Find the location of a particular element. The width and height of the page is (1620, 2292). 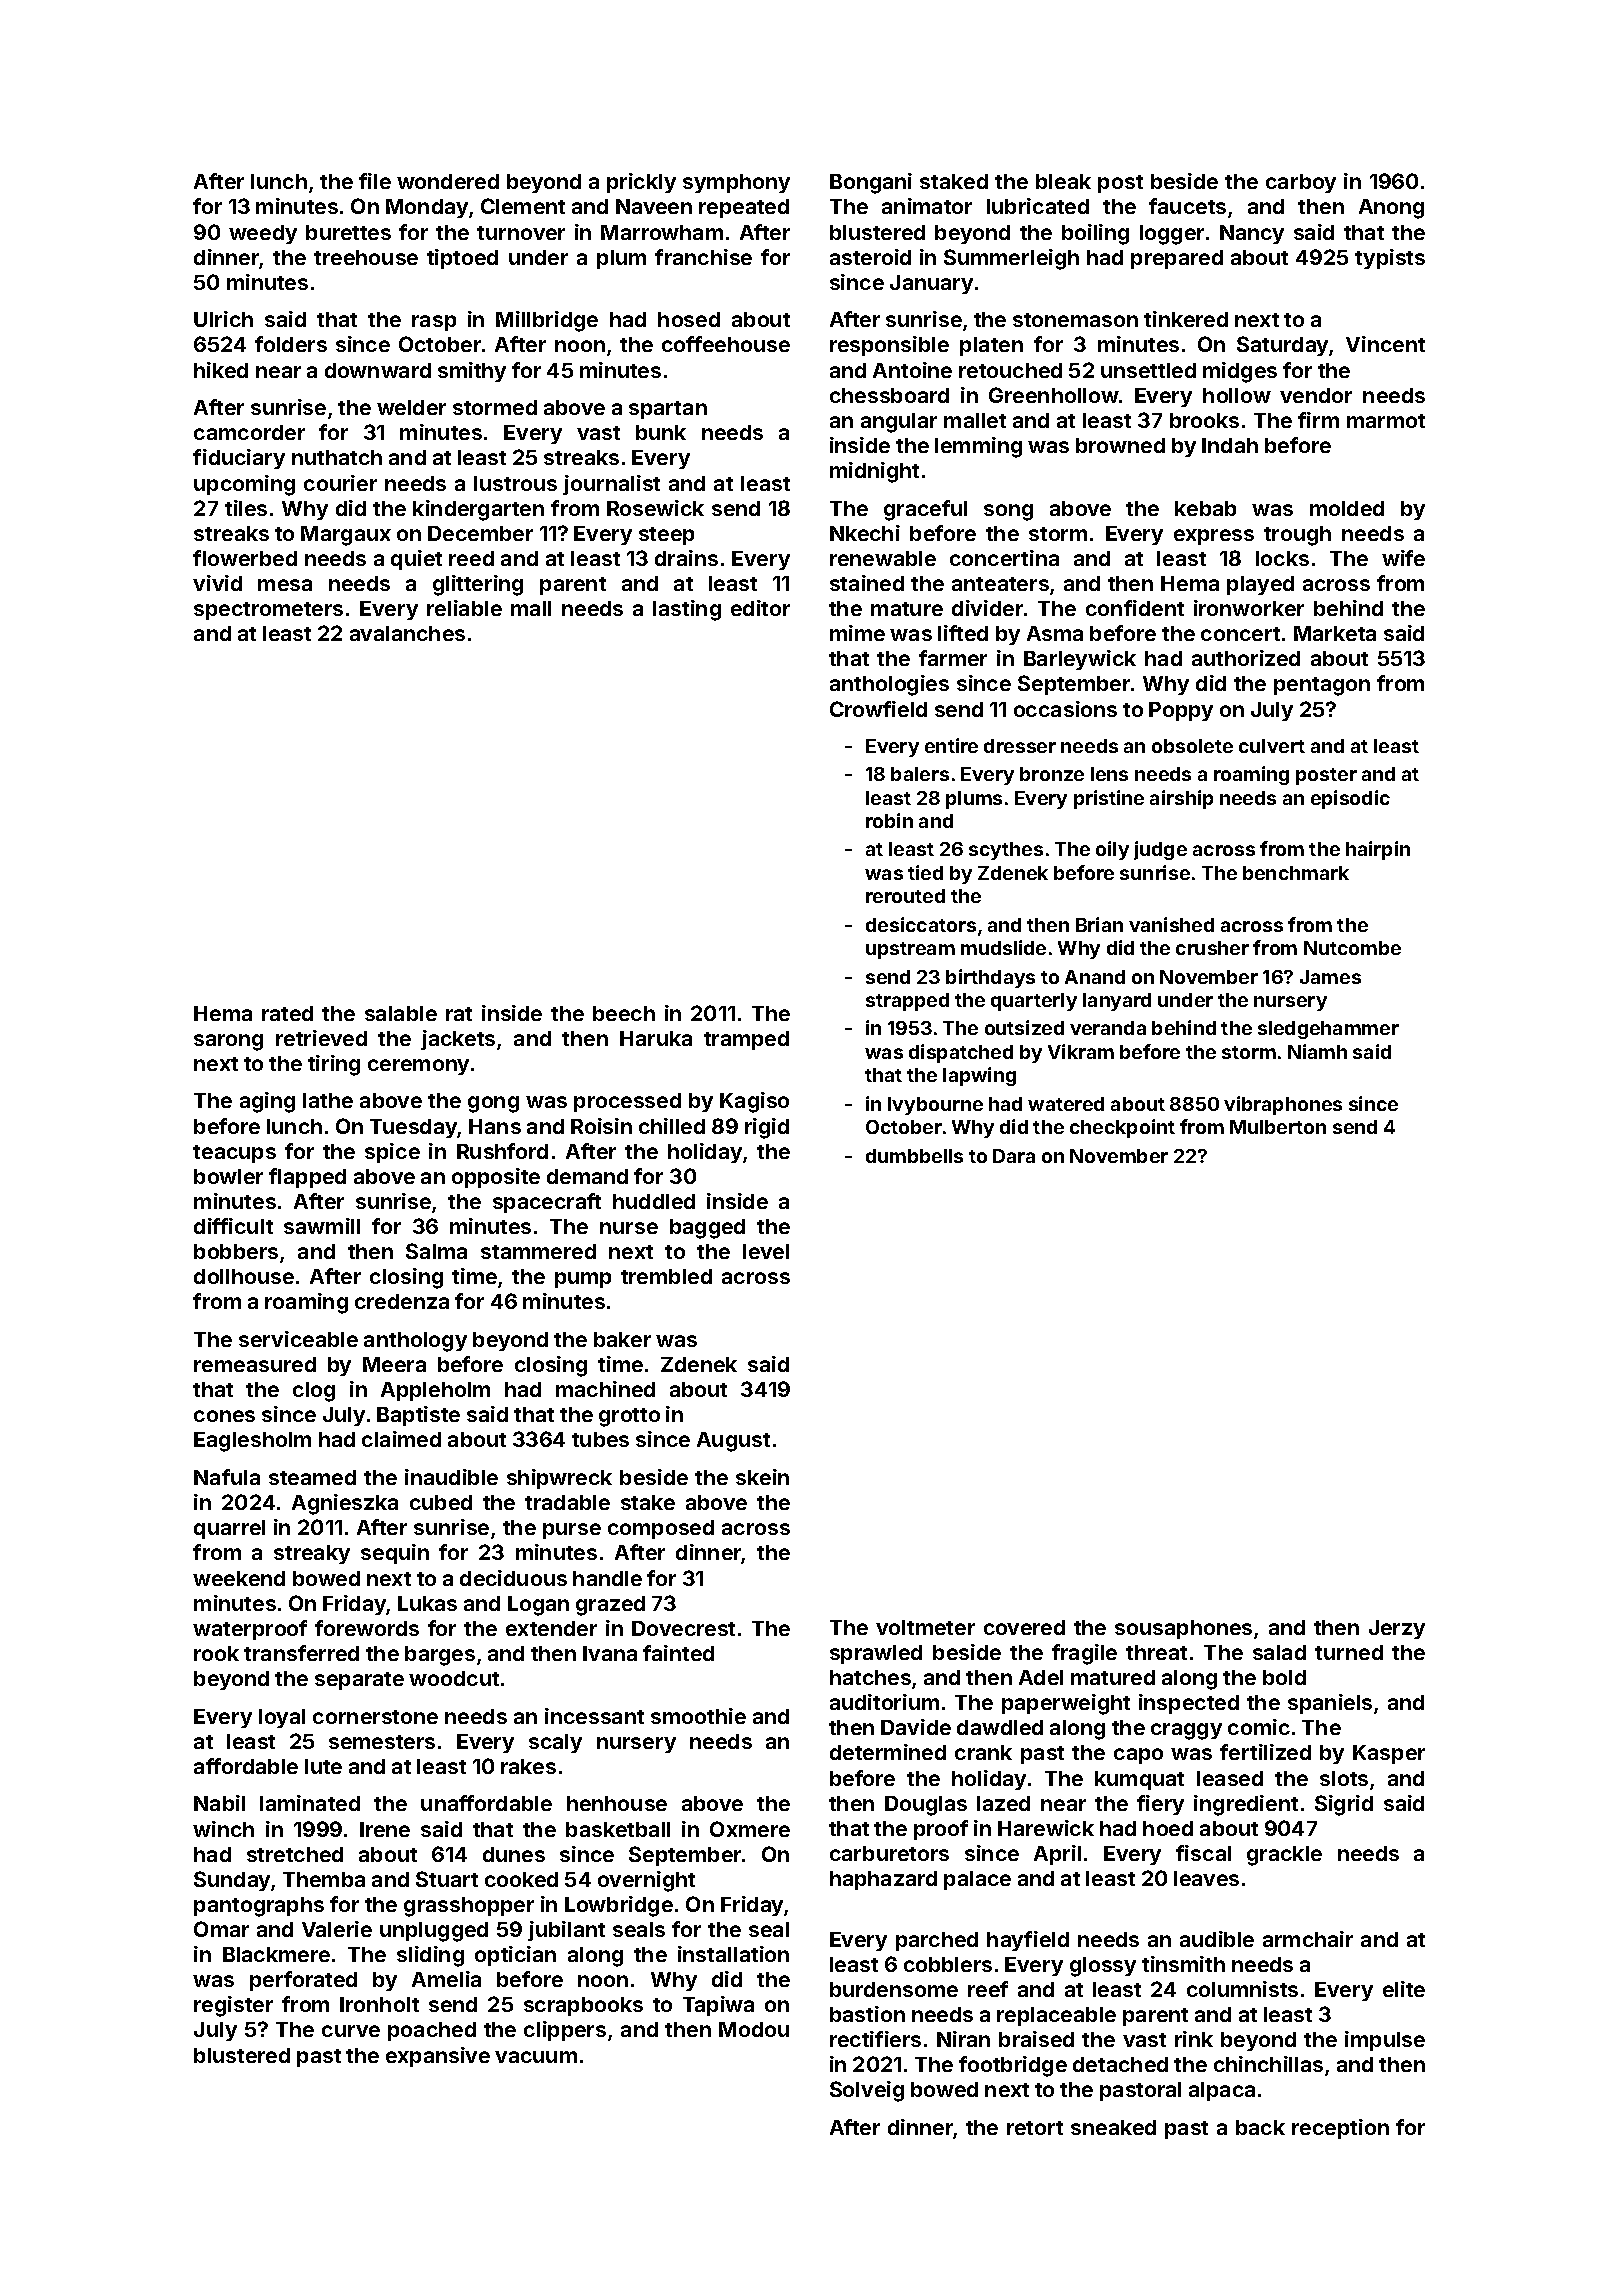

register is located at coordinates (233, 2006).
